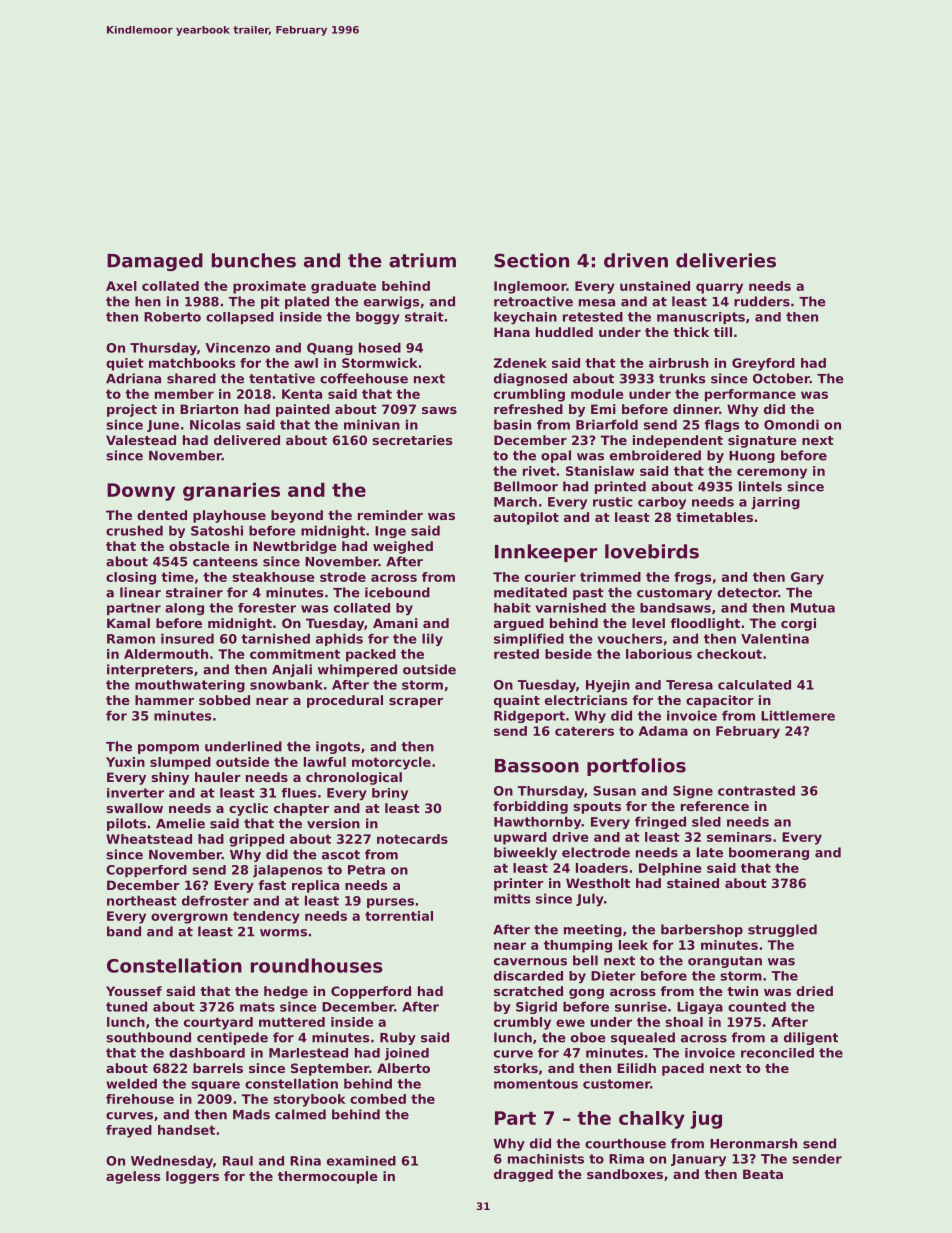  What do you see at coordinates (763, 1174) in the screenshot?
I see `Beata` at bounding box center [763, 1174].
